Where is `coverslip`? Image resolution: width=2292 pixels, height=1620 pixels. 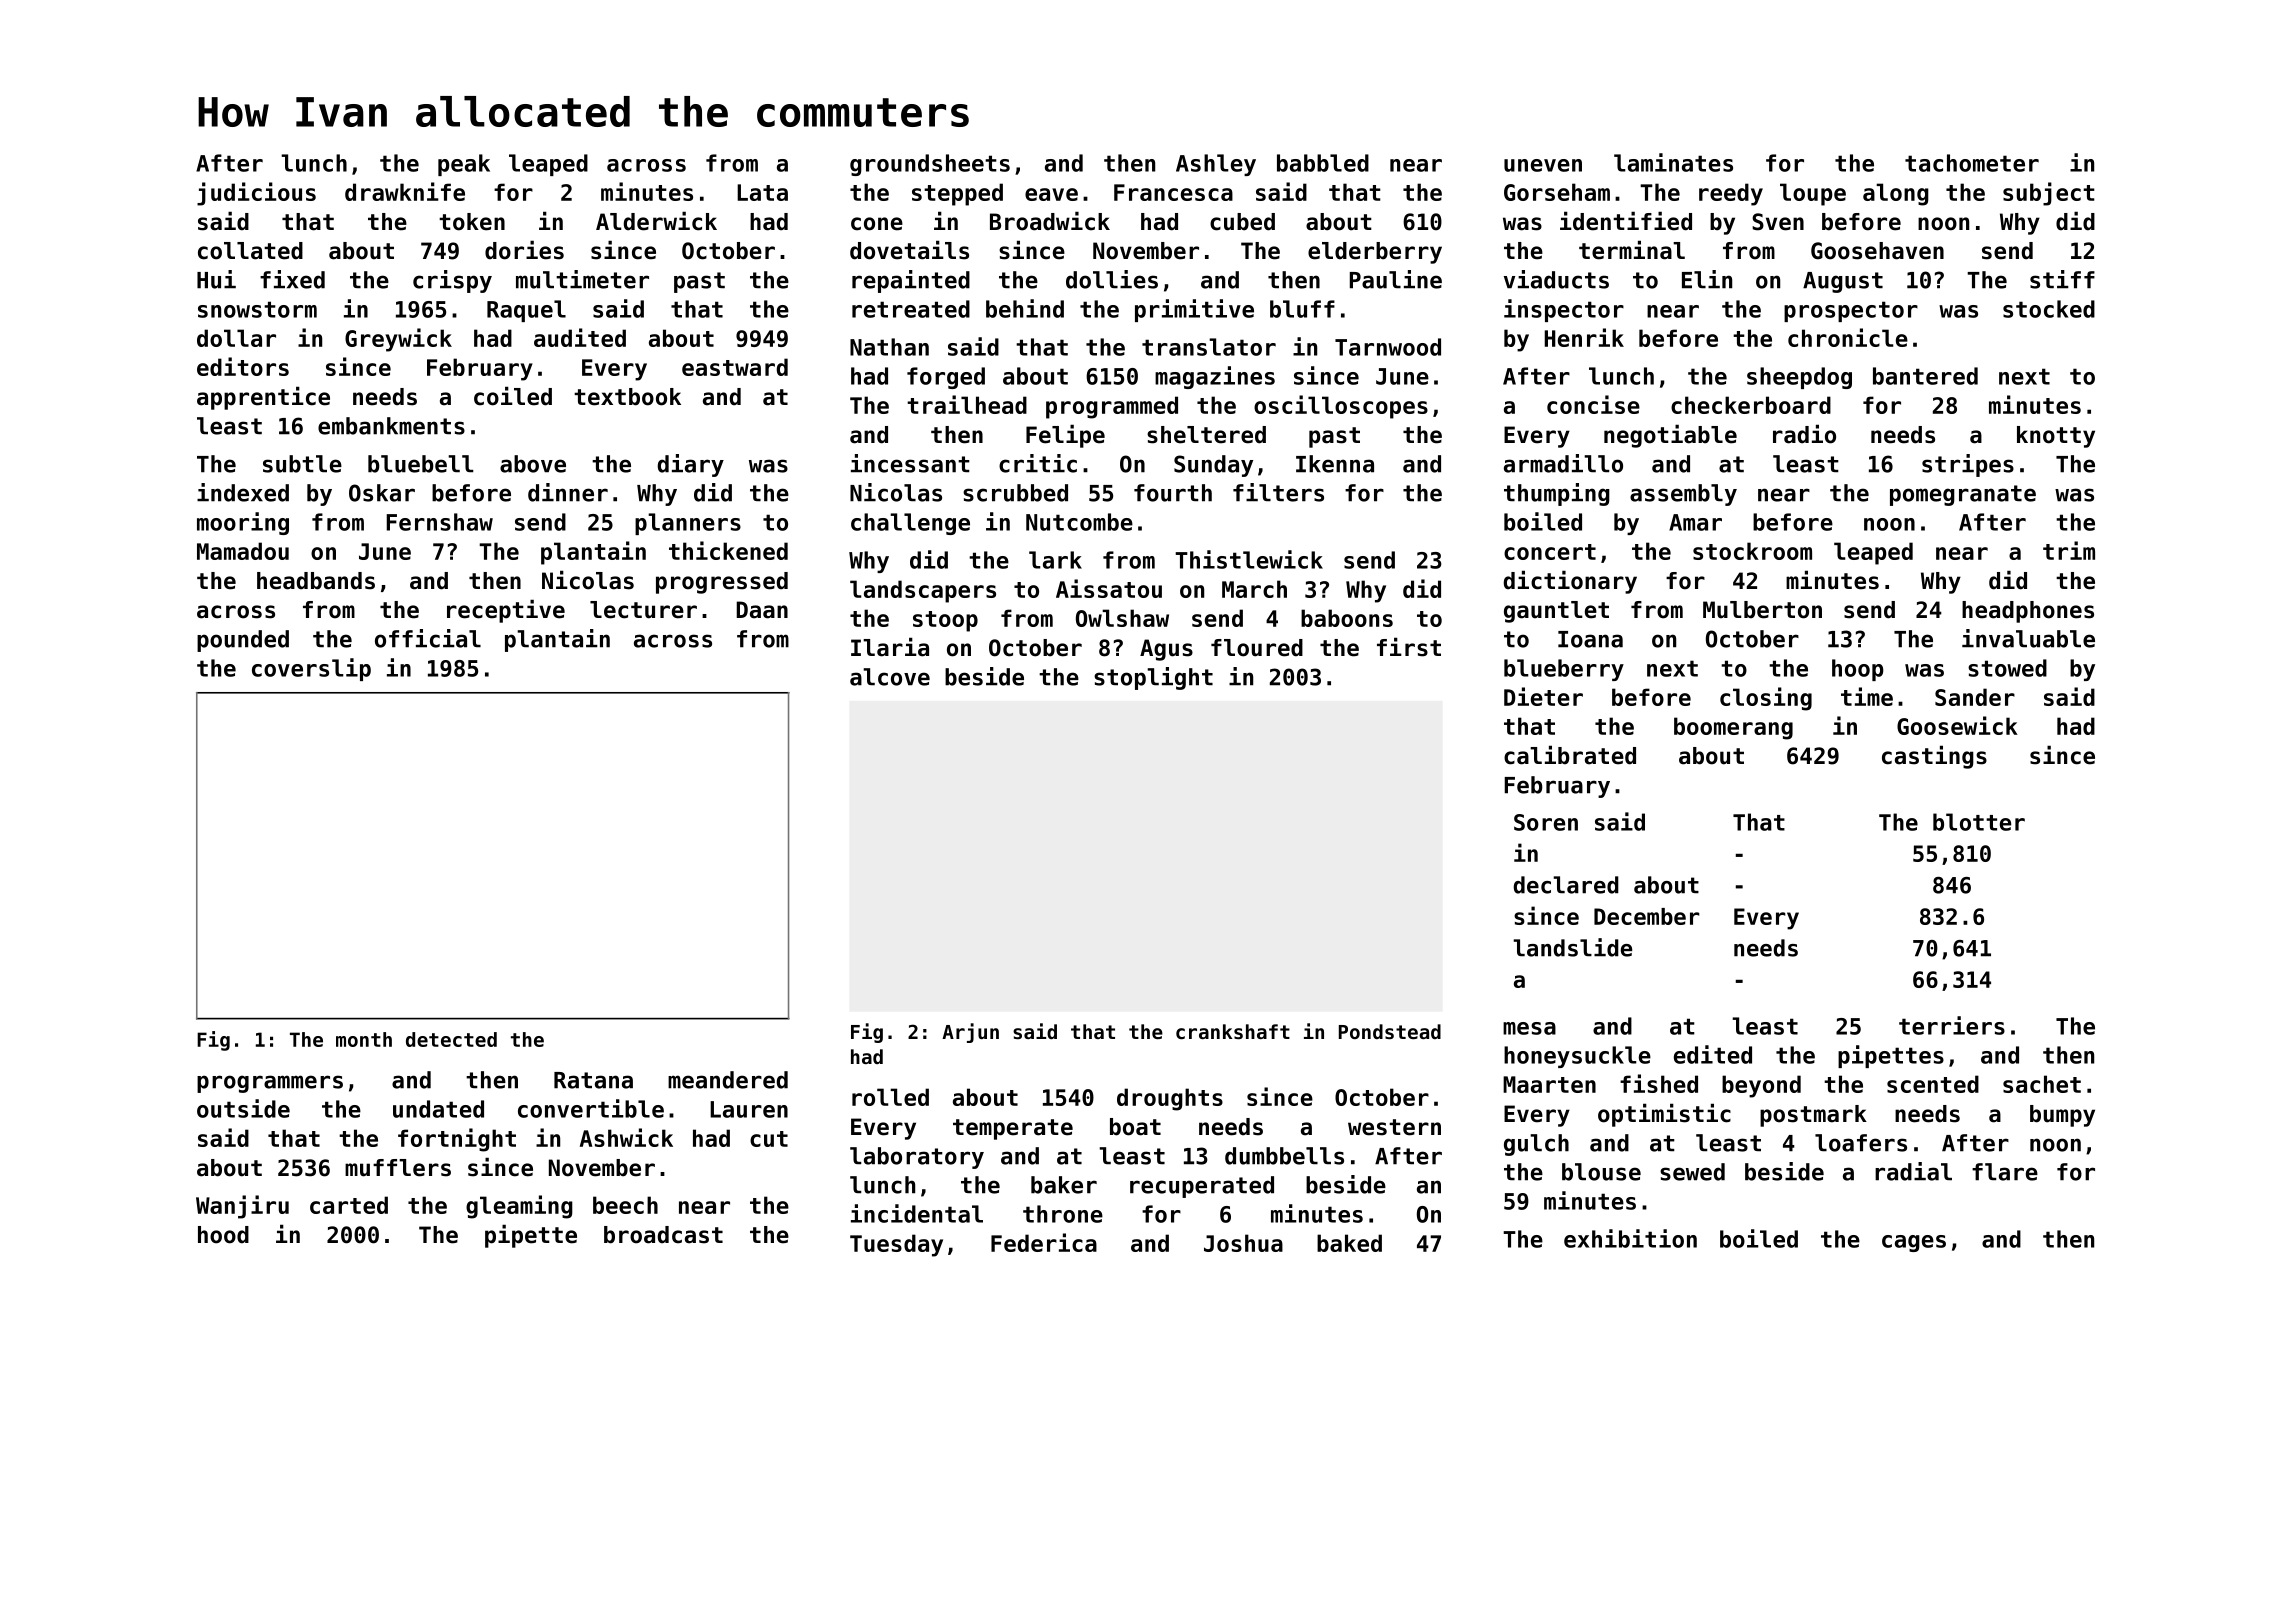 coverslip is located at coordinates (311, 669).
